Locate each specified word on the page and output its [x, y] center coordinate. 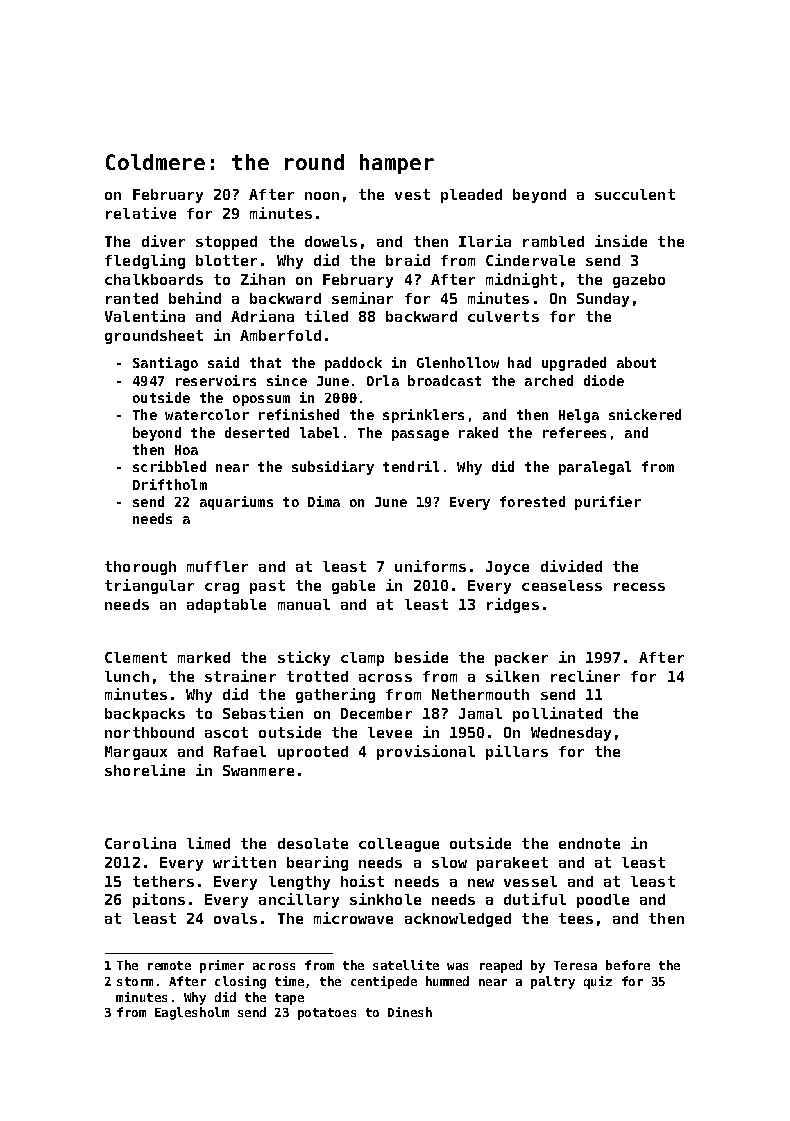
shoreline [145, 770]
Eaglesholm [192, 1013]
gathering [335, 695]
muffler [217, 566]
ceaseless [562, 585]
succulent [635, 194]
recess [639, 587]
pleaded [471, 196]
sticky [304, 658]
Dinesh [410, 1012]
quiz [598, 982]
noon [322, 196]
